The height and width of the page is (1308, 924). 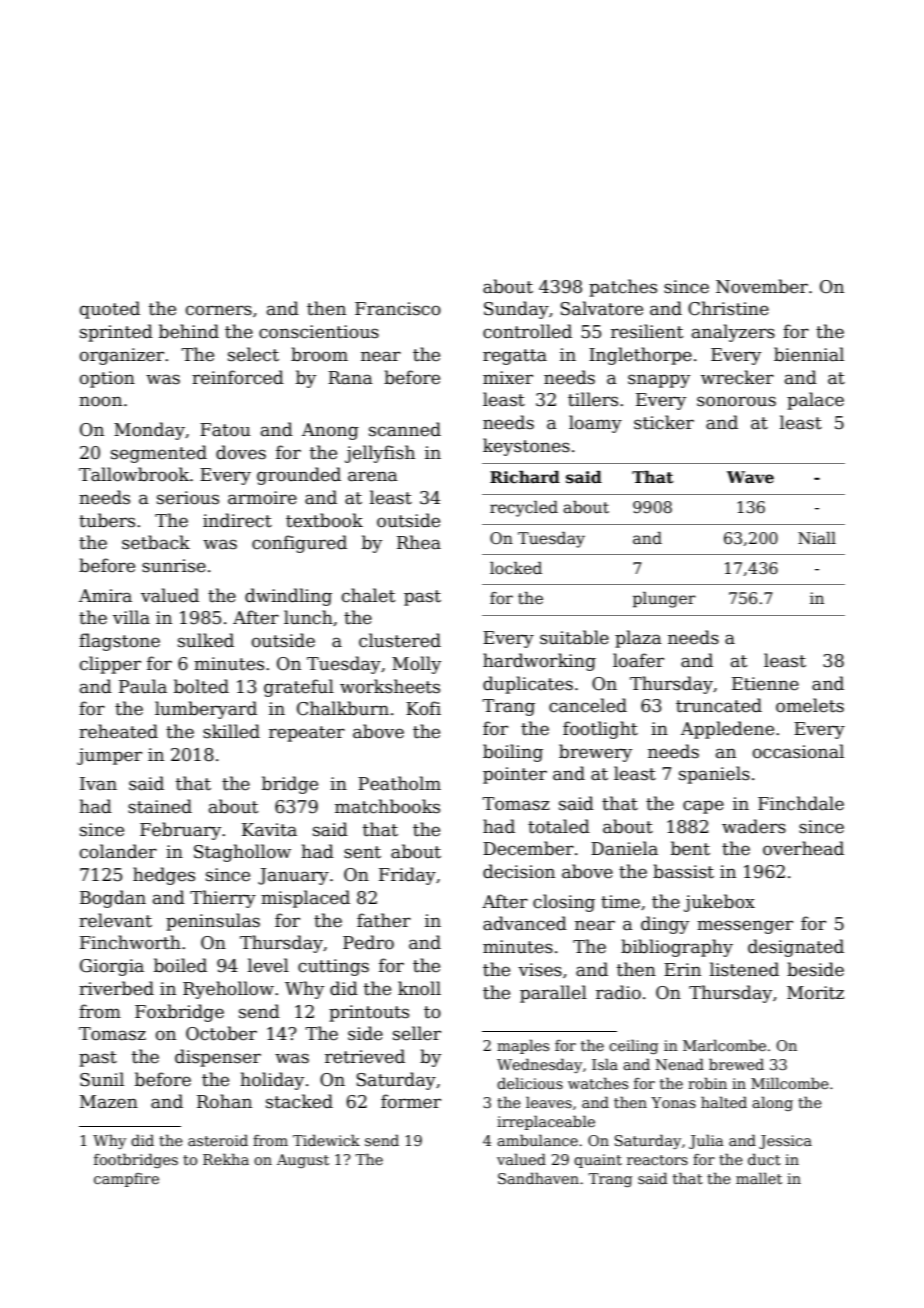 I want to click on quoted, so click(x=110, y=310).
